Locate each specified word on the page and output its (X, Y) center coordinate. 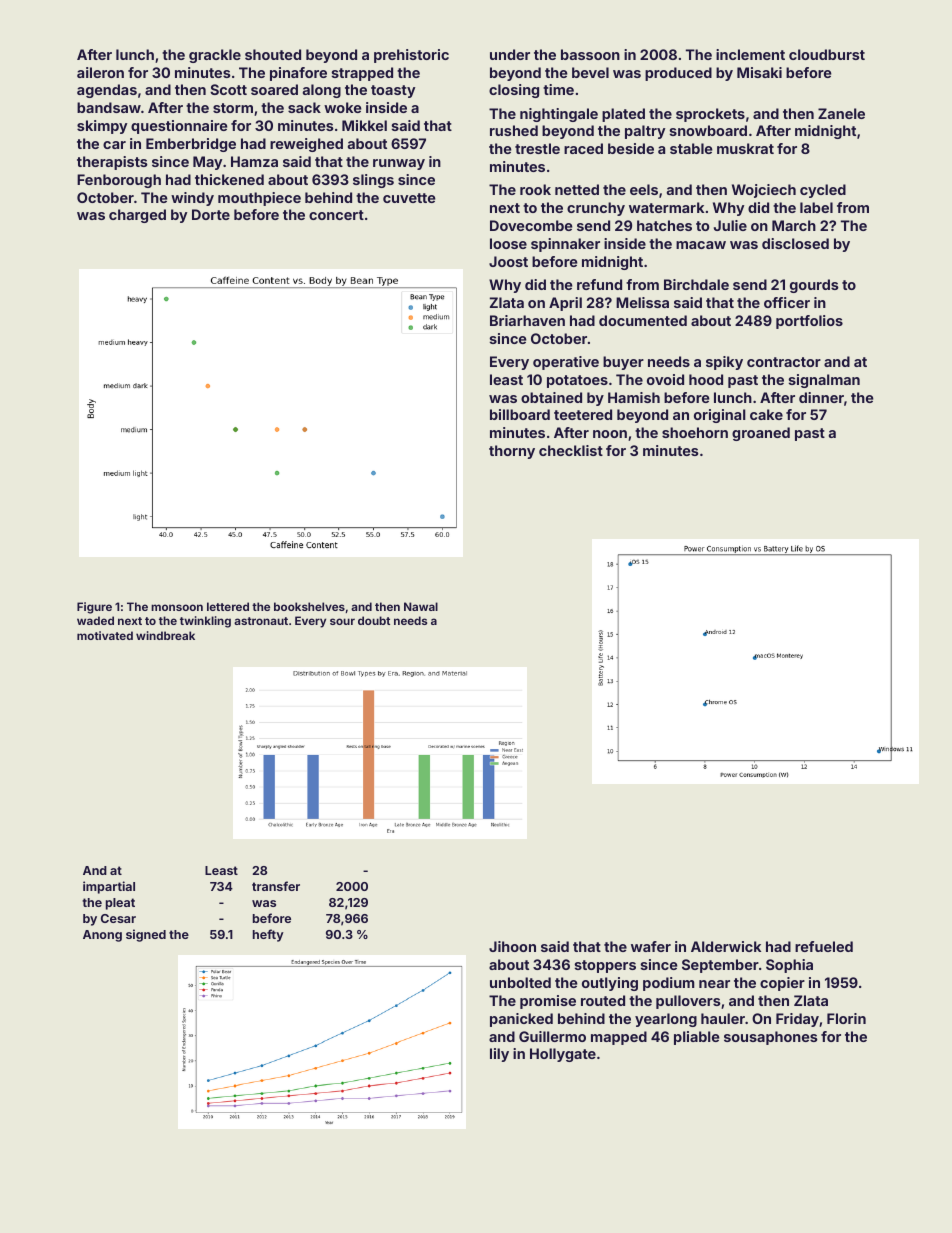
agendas (107, 91)
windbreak (165, 635)
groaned (761, 434)
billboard (520, 414)
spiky (724, 363)
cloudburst (827, 54)
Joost (508, 261)
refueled (824, 946)
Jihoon (512, 946)
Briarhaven (527, 320)
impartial (109, 887)
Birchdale (696, 284)
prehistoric (411, 56)
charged (137, 216)
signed (146, 935)
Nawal (421, 606)
